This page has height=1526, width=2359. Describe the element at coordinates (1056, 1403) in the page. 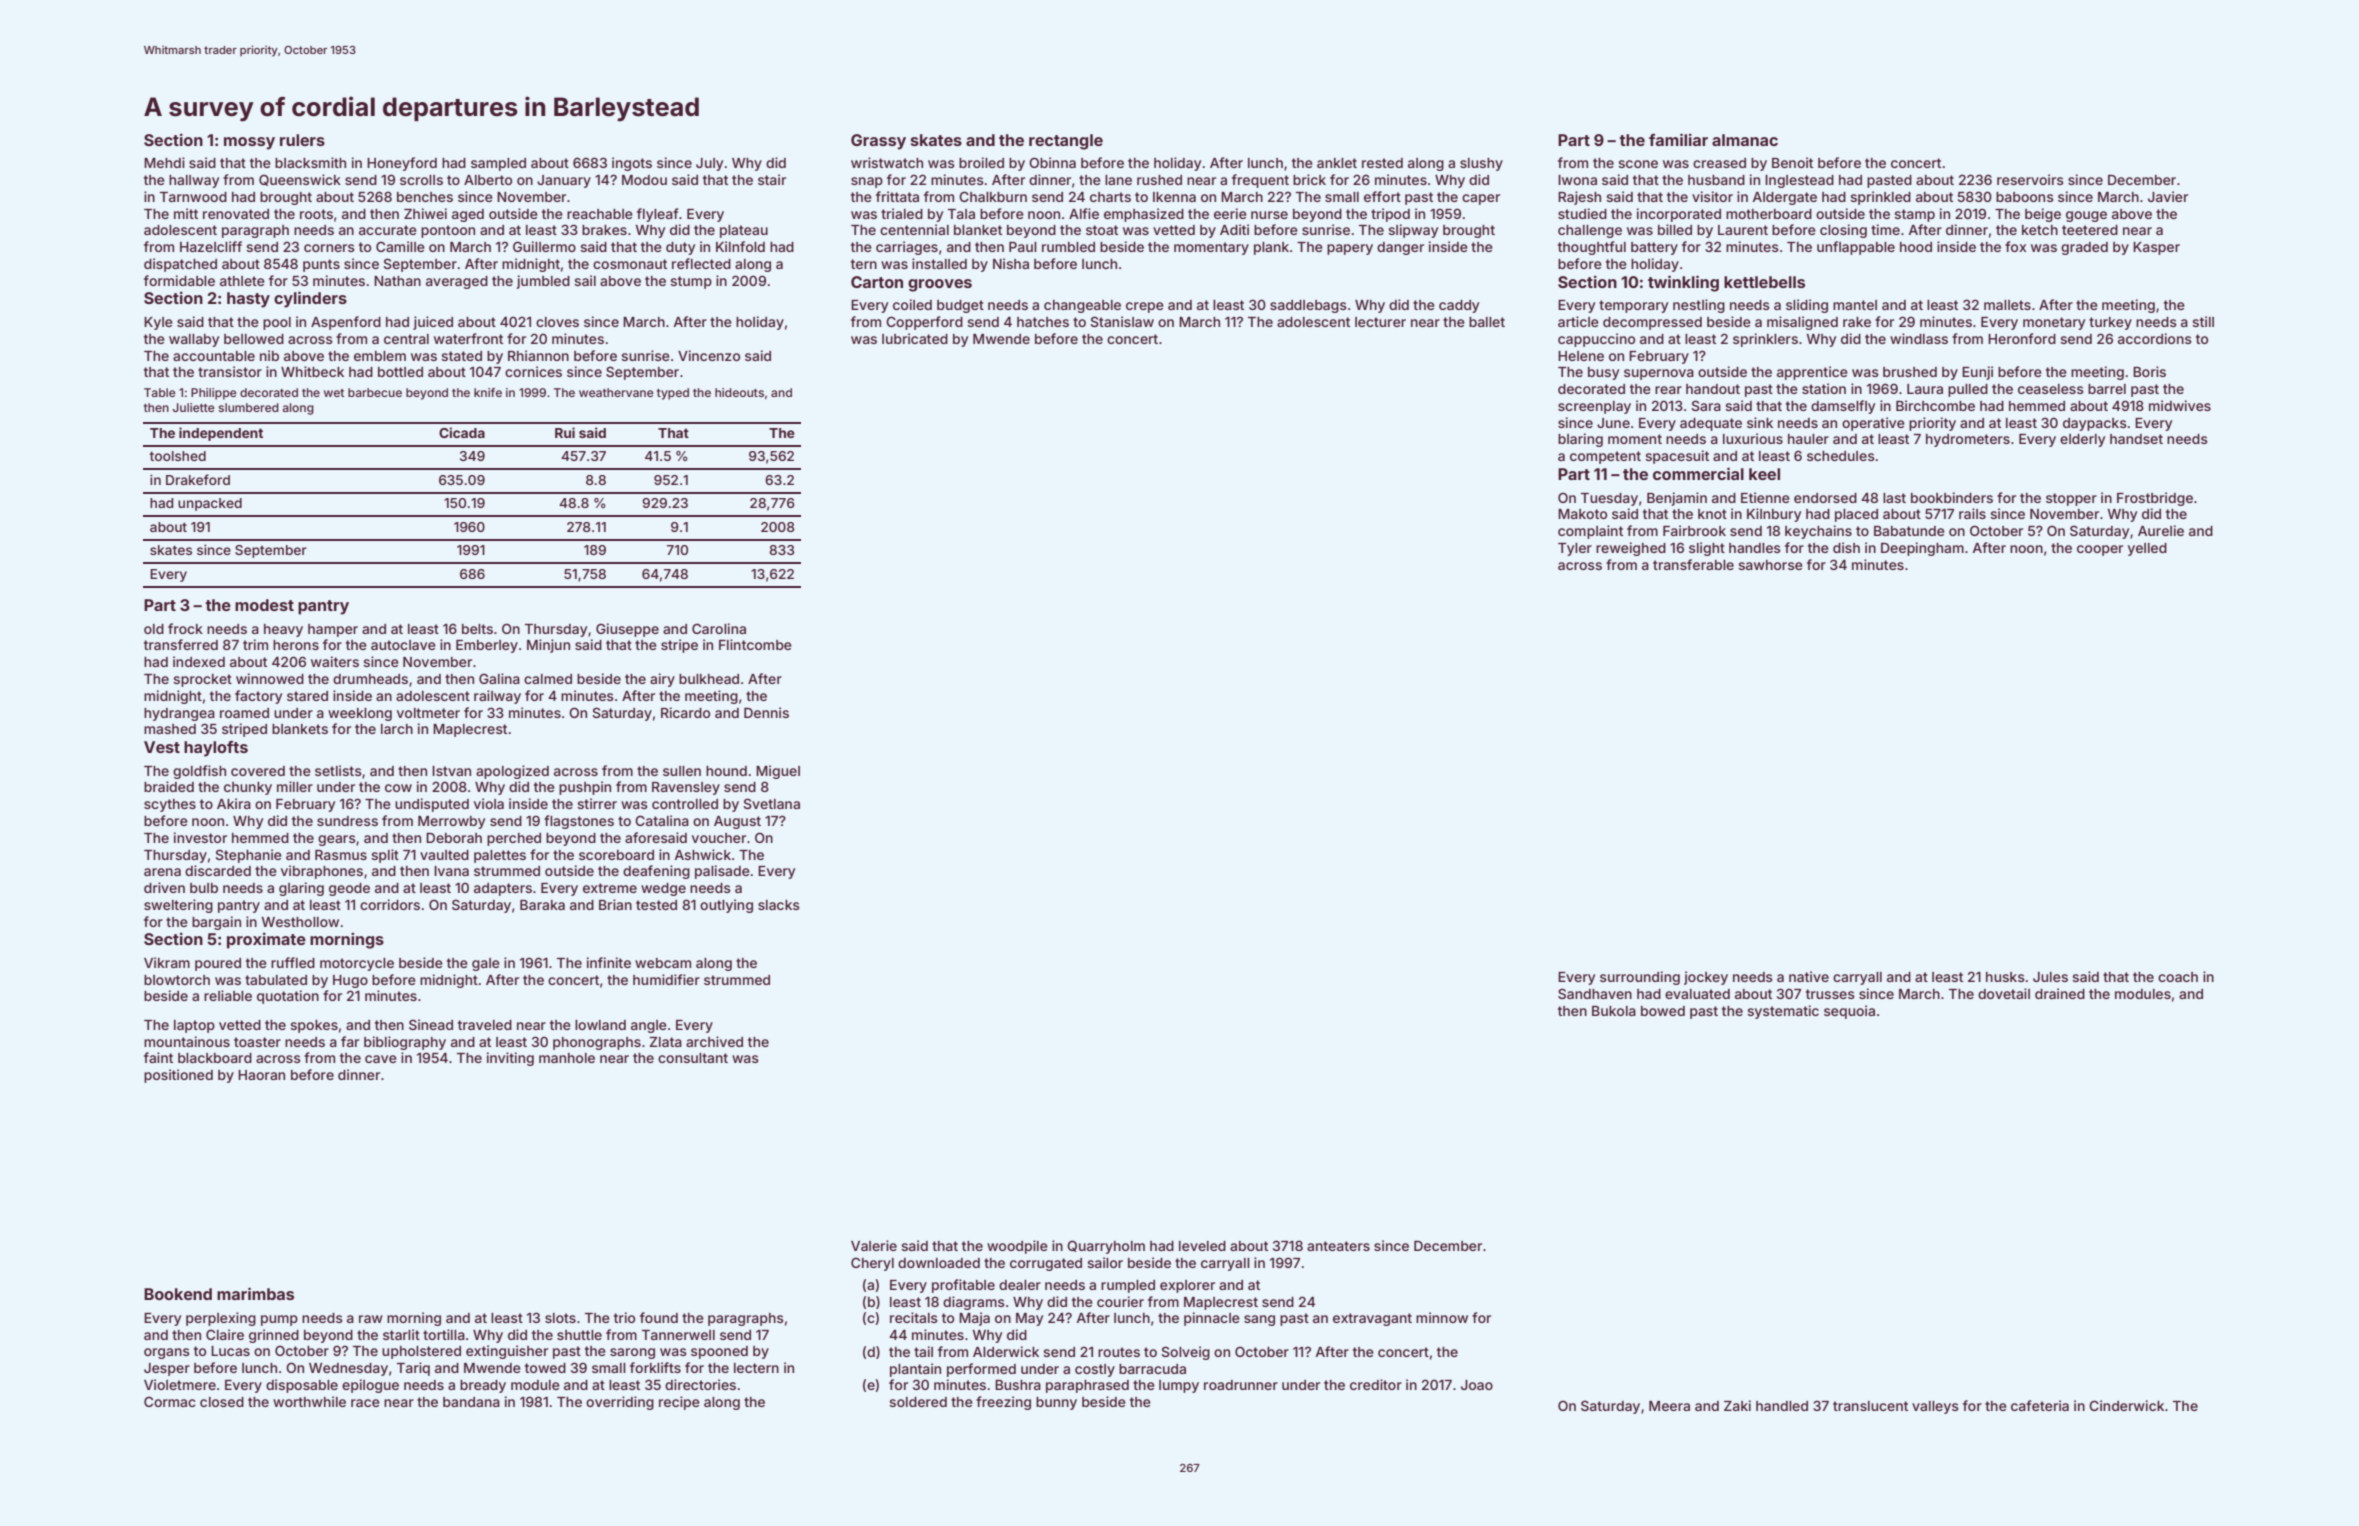

I see `bunny` at that location.
